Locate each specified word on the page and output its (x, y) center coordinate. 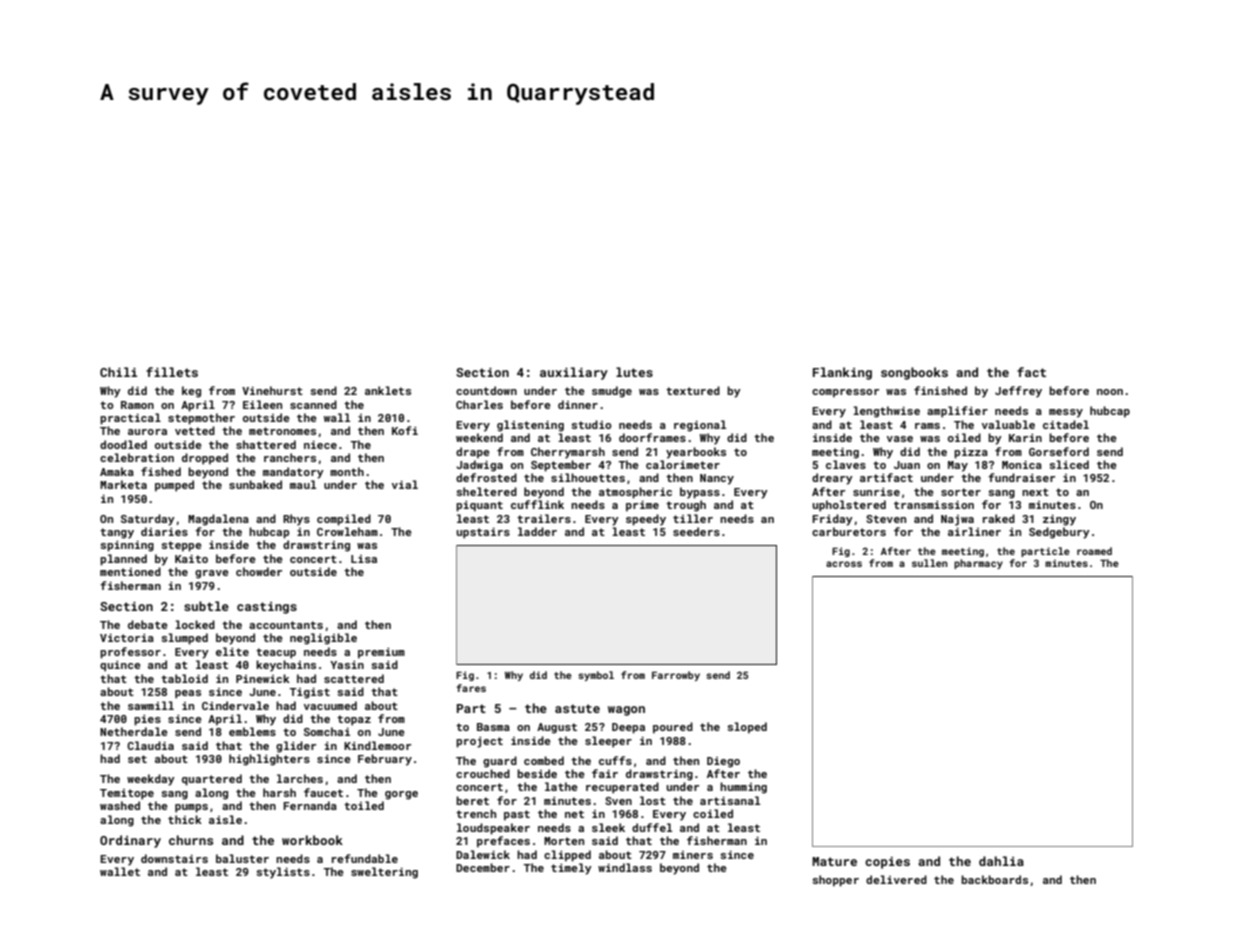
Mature (834, 861)
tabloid (184, 678)
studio (591, 424)
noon (1110, 392)
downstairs (174, 858)
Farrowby (676, 676)
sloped (747, 728)
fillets (172, 372)
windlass (625, 867)
